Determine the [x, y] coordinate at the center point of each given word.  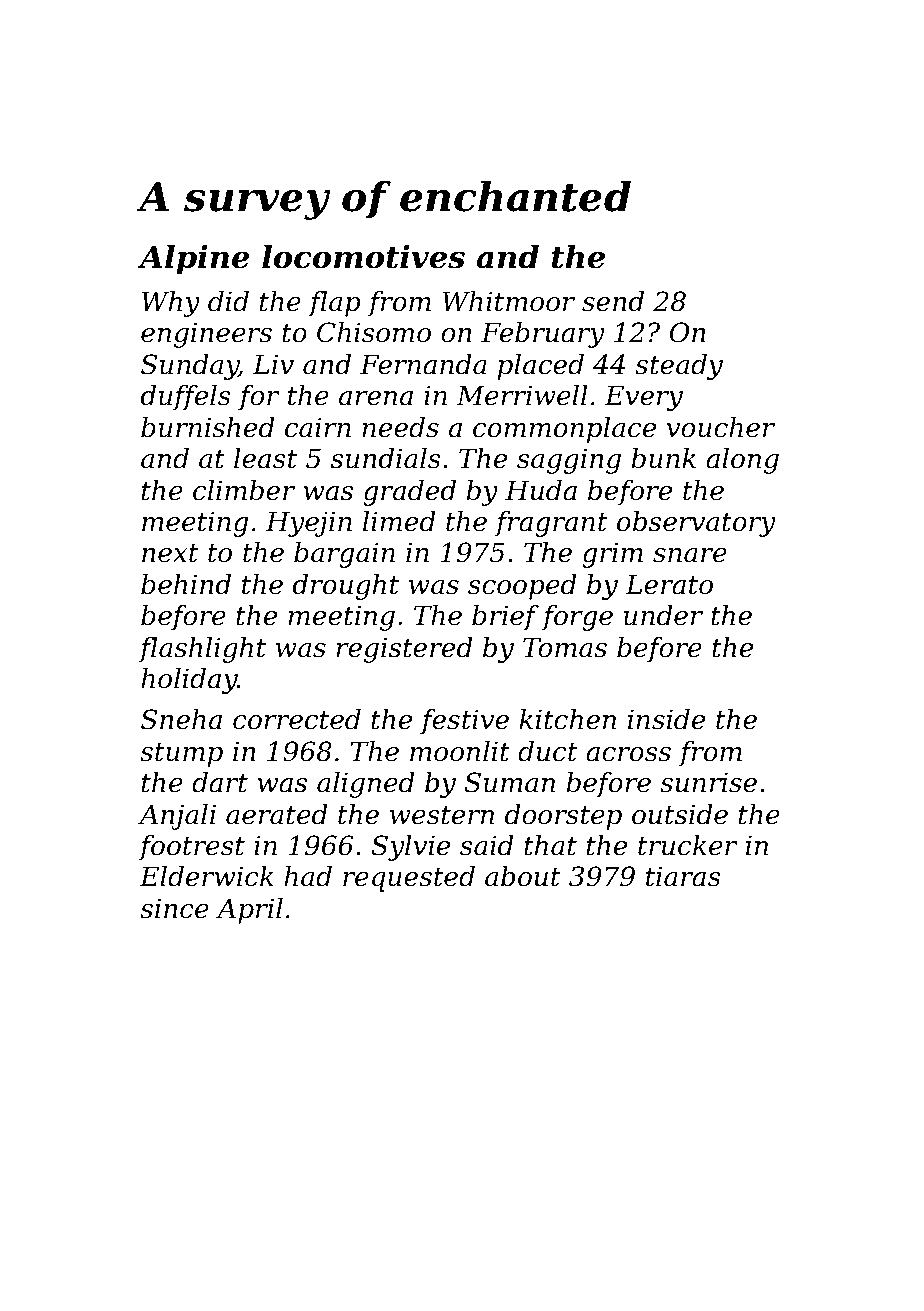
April [249, 911]
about [522, 876]
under [663, 615]
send [613, 301]
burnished [208, 427]
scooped [522, 587]
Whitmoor [509, 301]
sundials [386, 458]
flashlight [202, 650]
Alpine [193, 259]
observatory [696, 524]
